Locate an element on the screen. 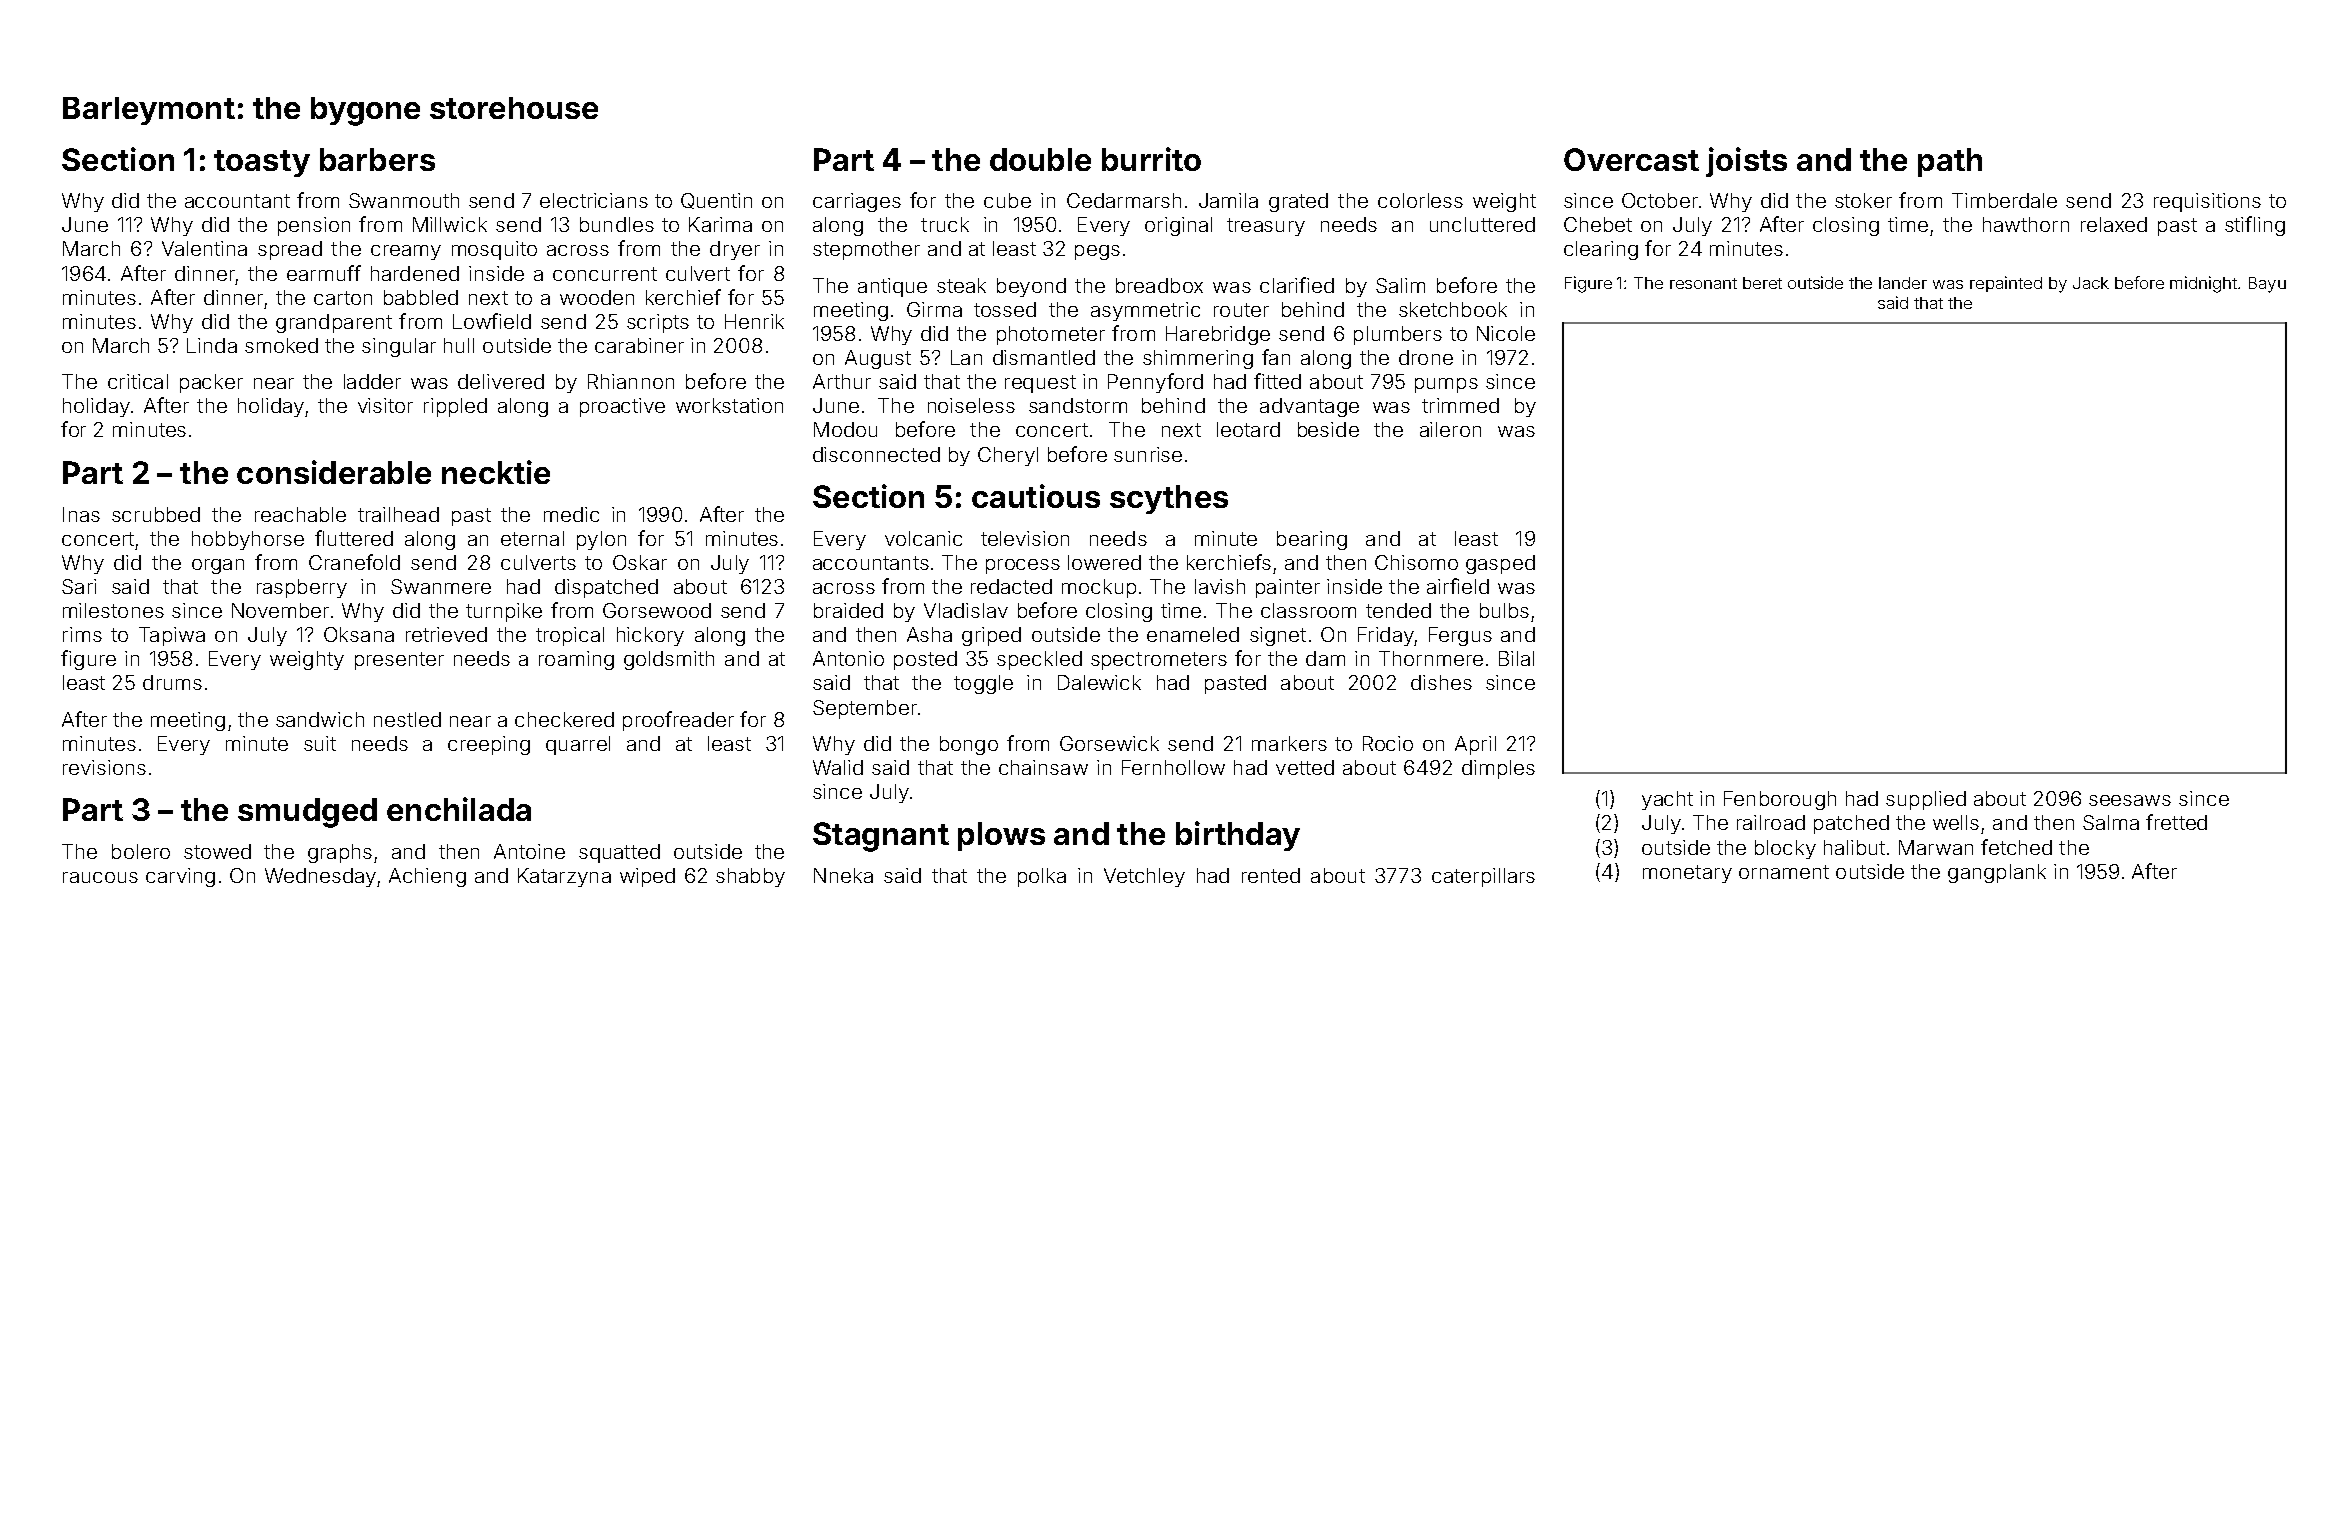 The height and width of the screenshot is (1519, 2348). aileron is located at coordinates (1450, 429).
